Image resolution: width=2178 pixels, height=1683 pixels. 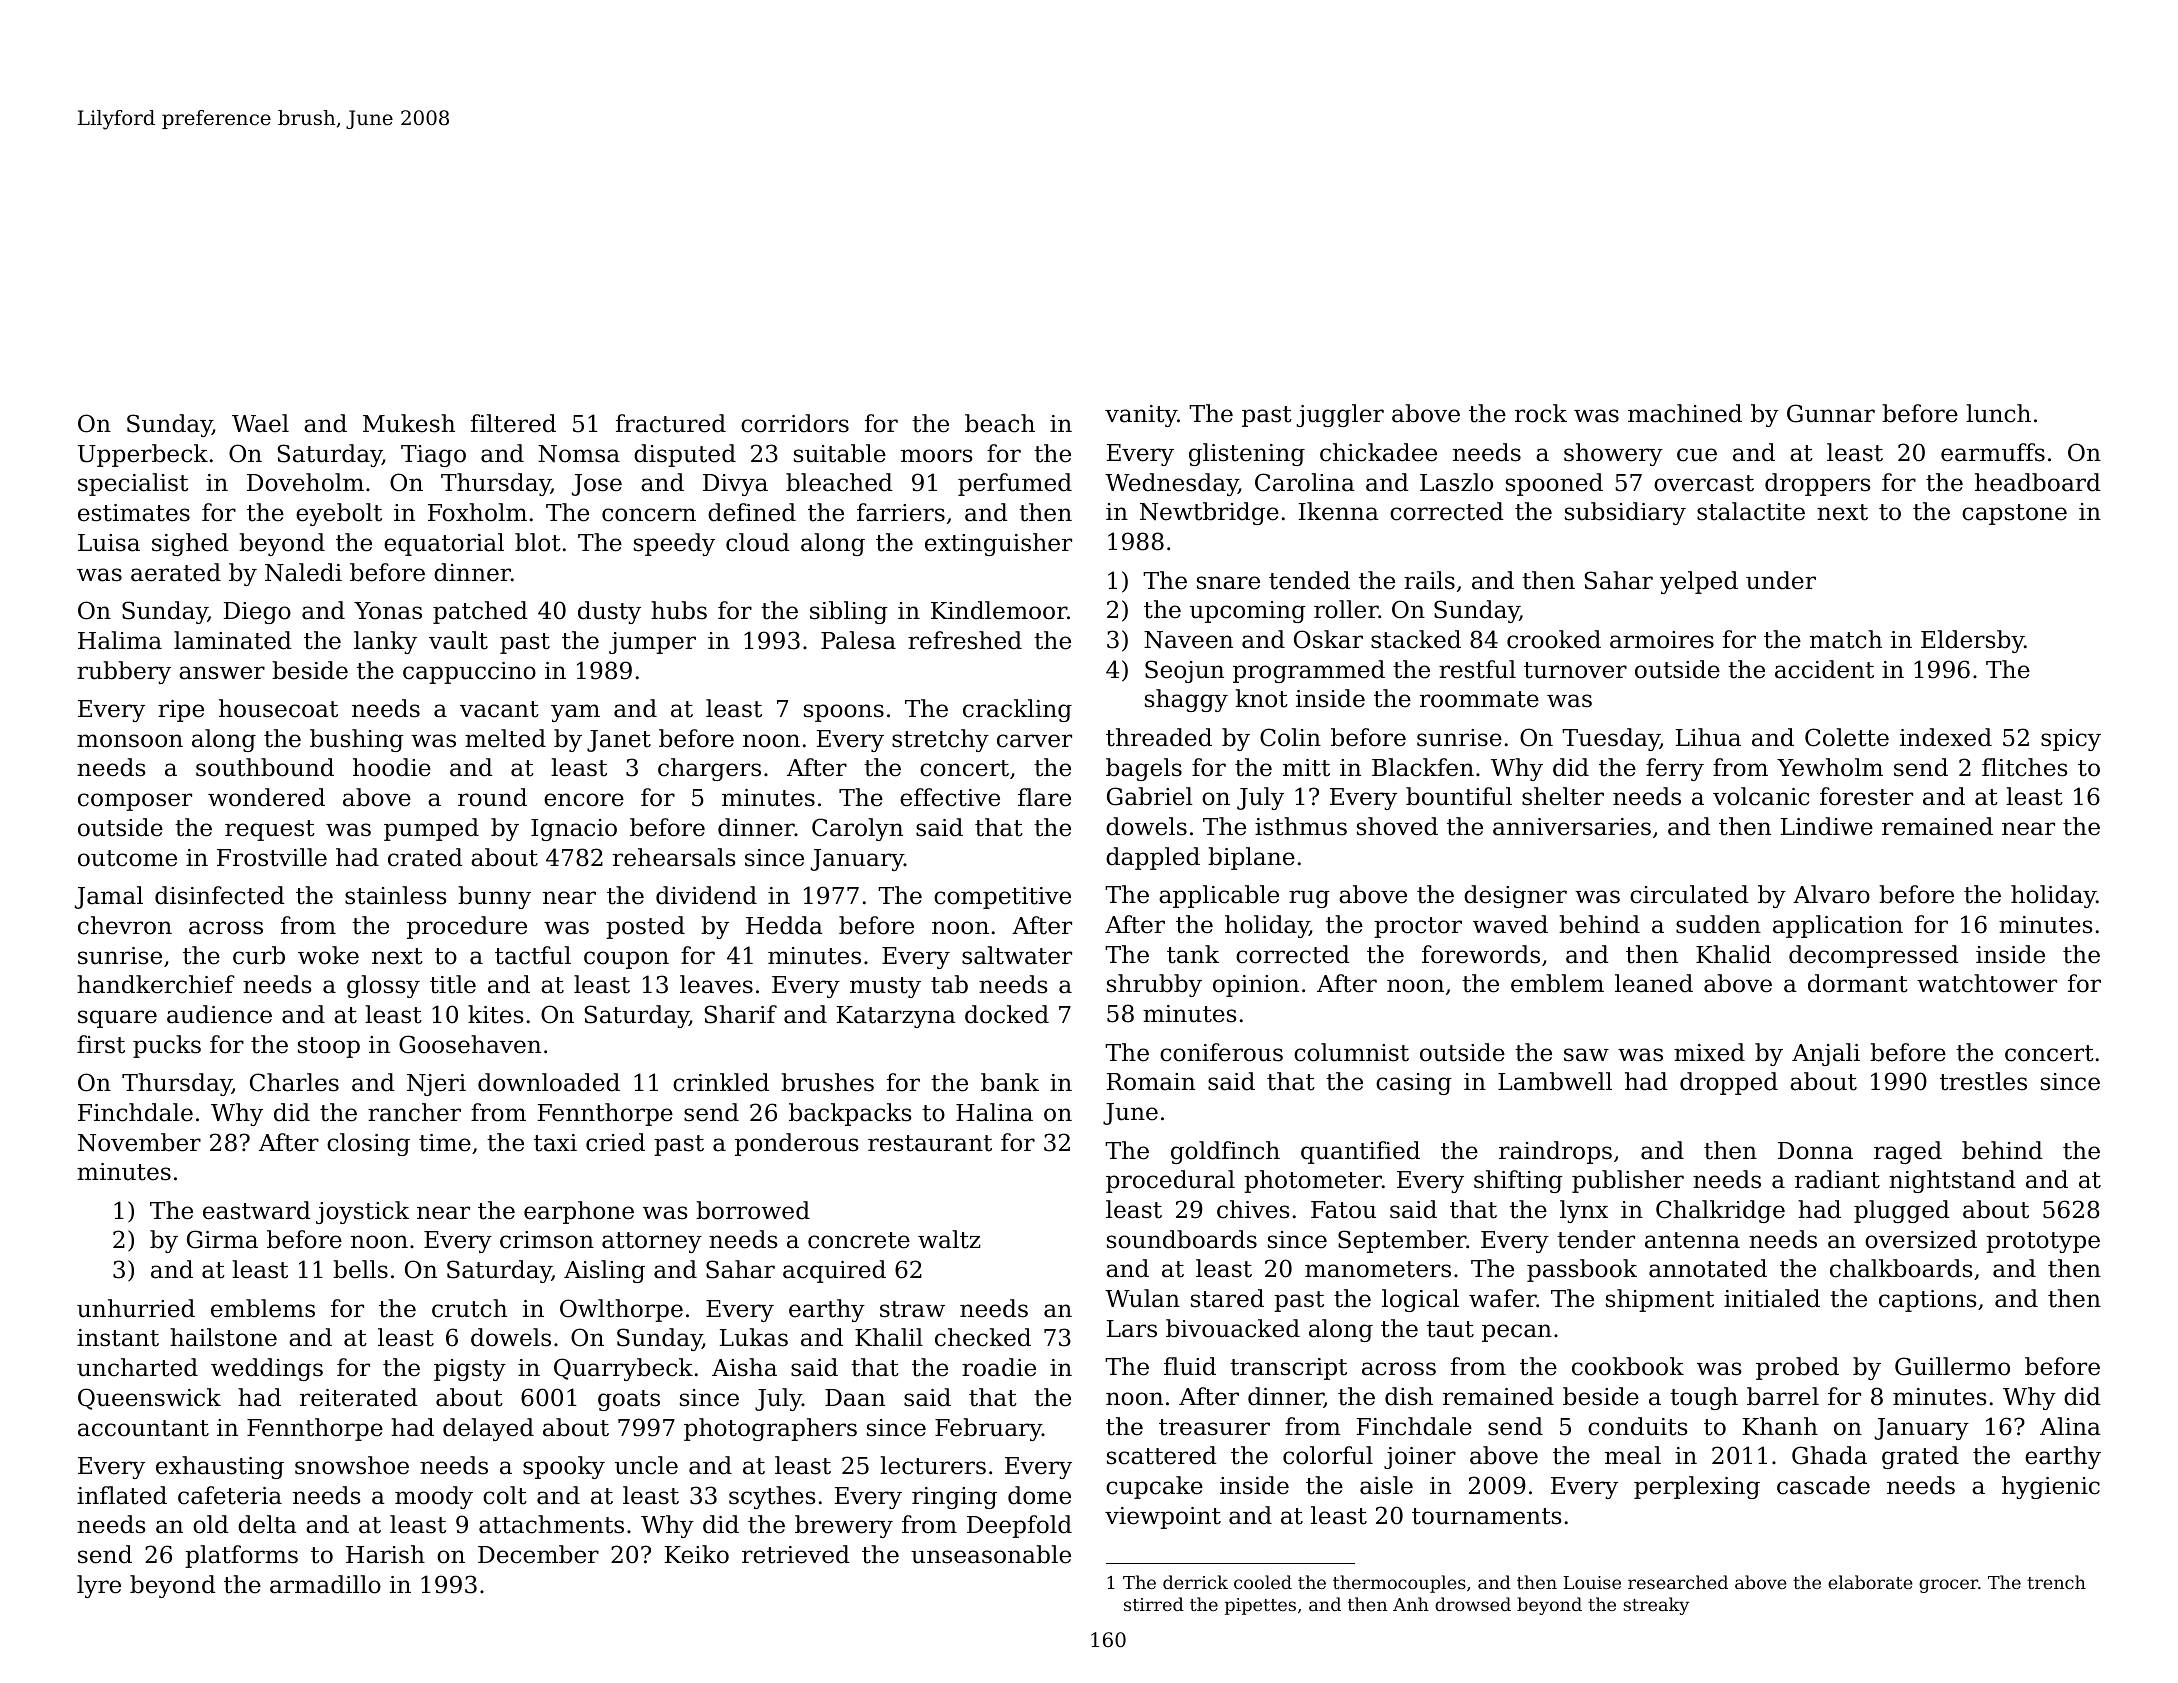 I want to click on Wael, so click(x=260, y=423).
